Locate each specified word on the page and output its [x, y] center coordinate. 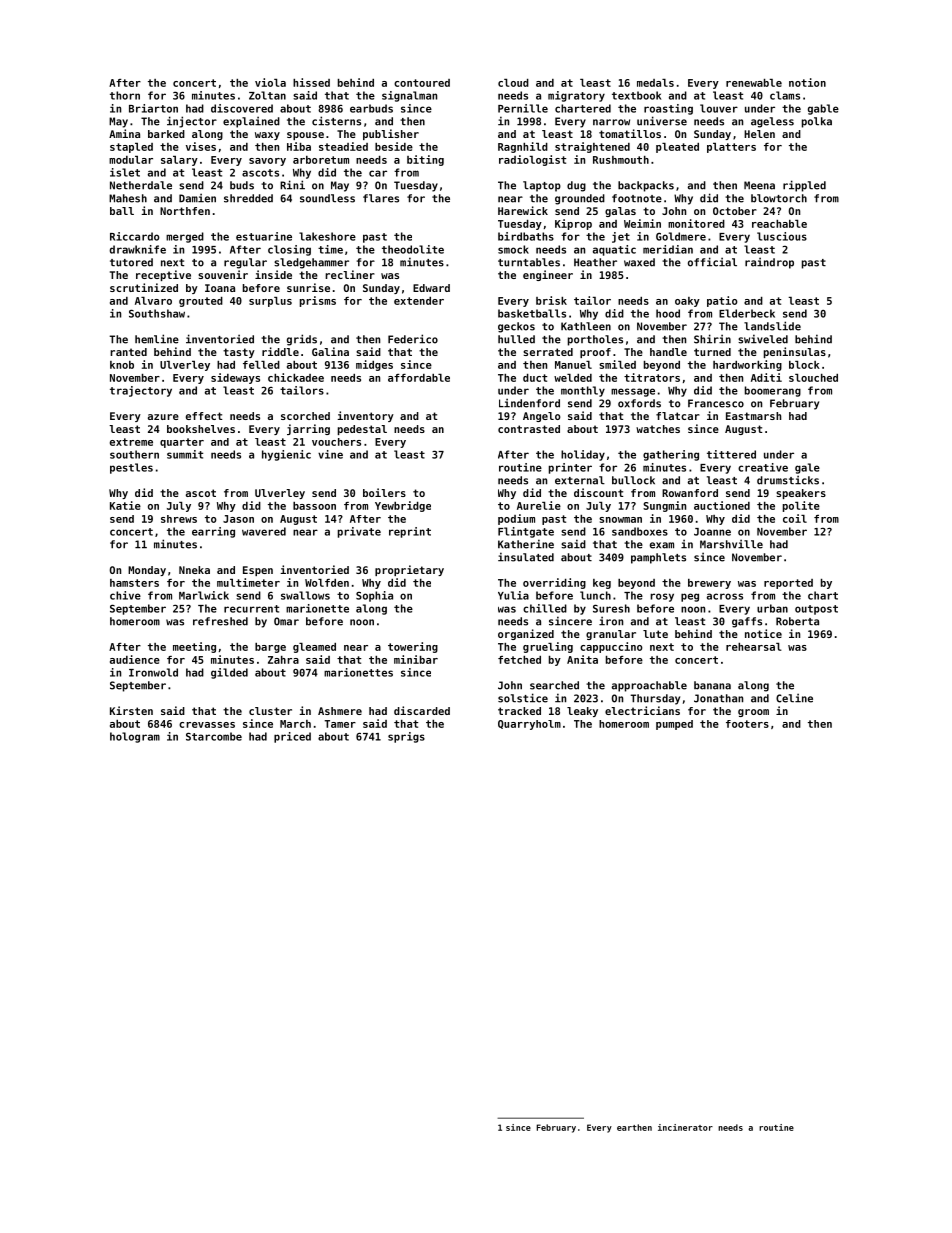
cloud [513, 83]
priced [292, 737]
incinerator [685, 1127]
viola [270, 82]
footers [747, 724]
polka [817, 122]
